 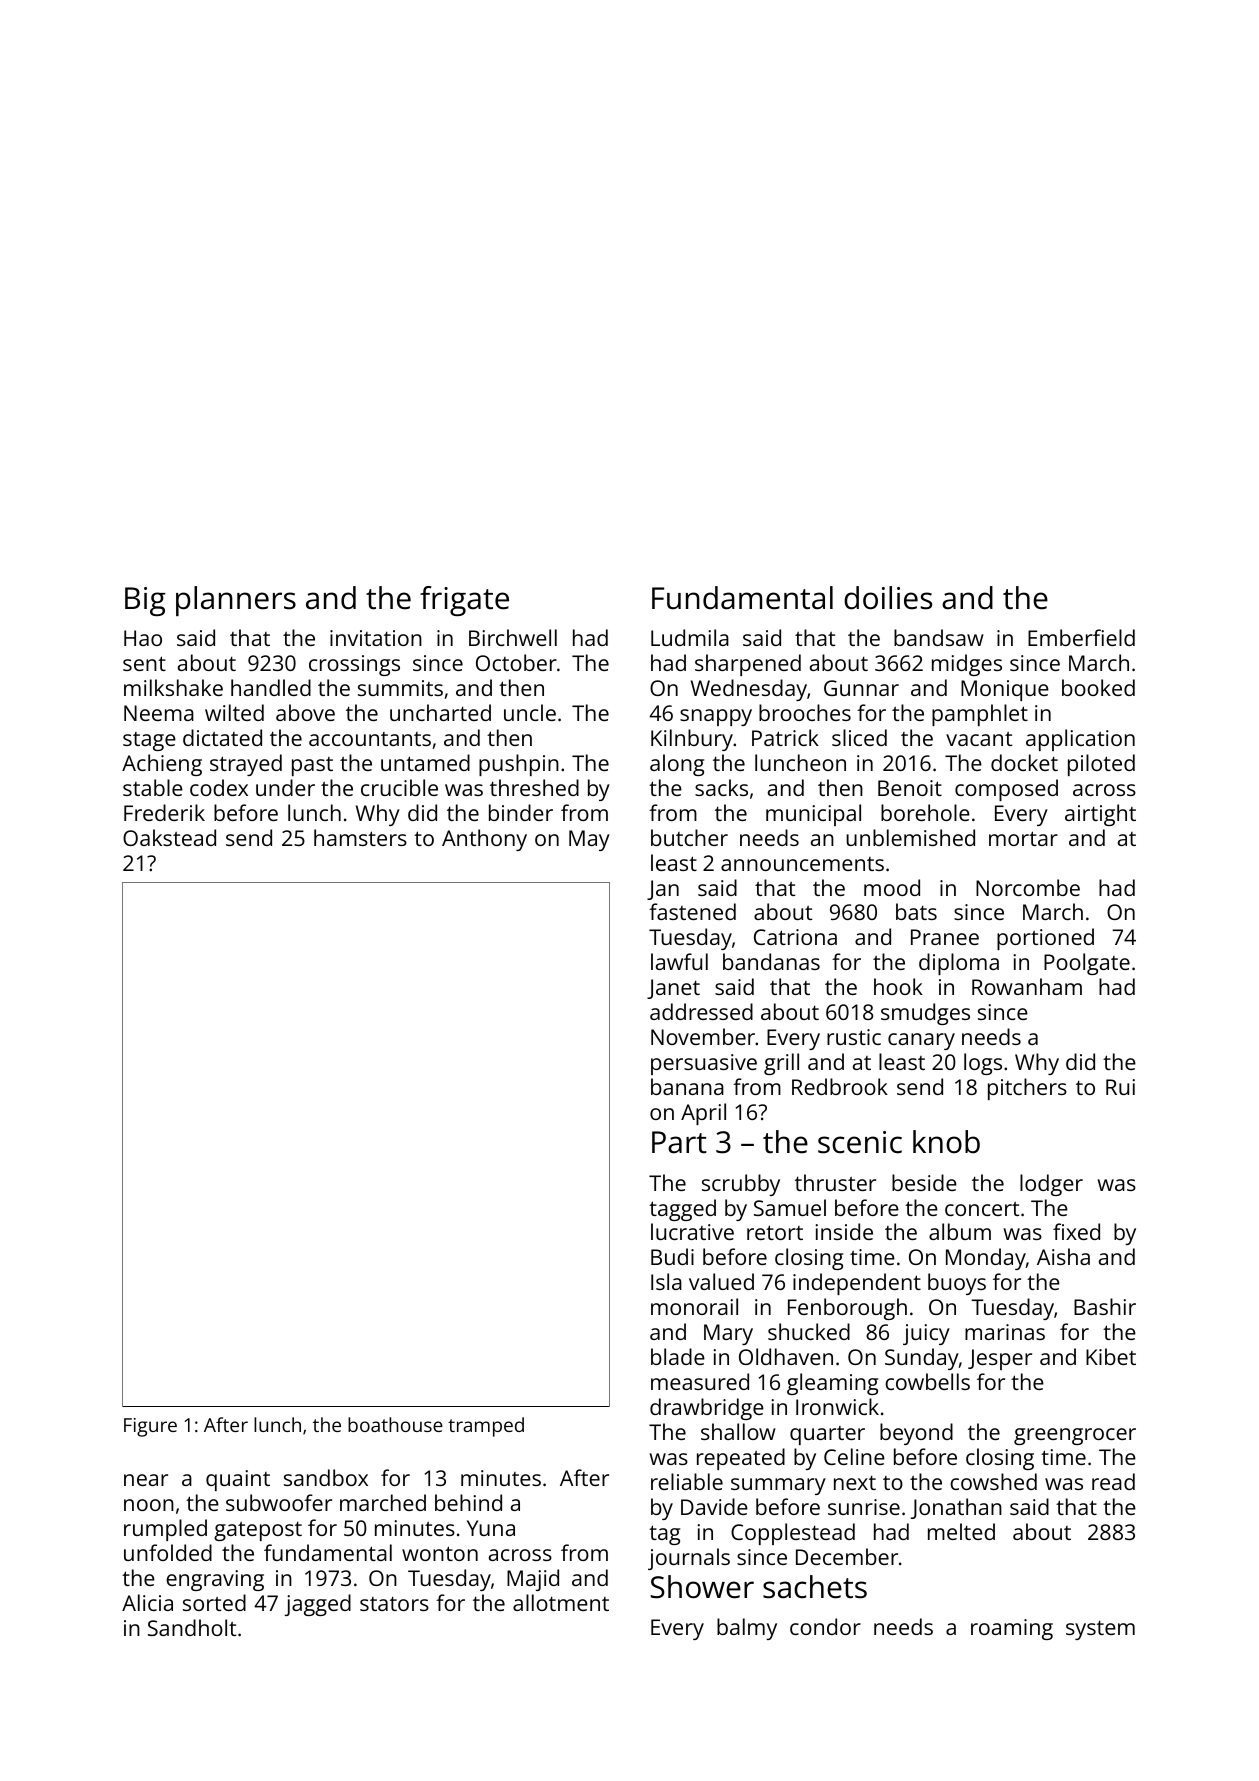 I want to click on wonton, so click(x=440, y=1553).
